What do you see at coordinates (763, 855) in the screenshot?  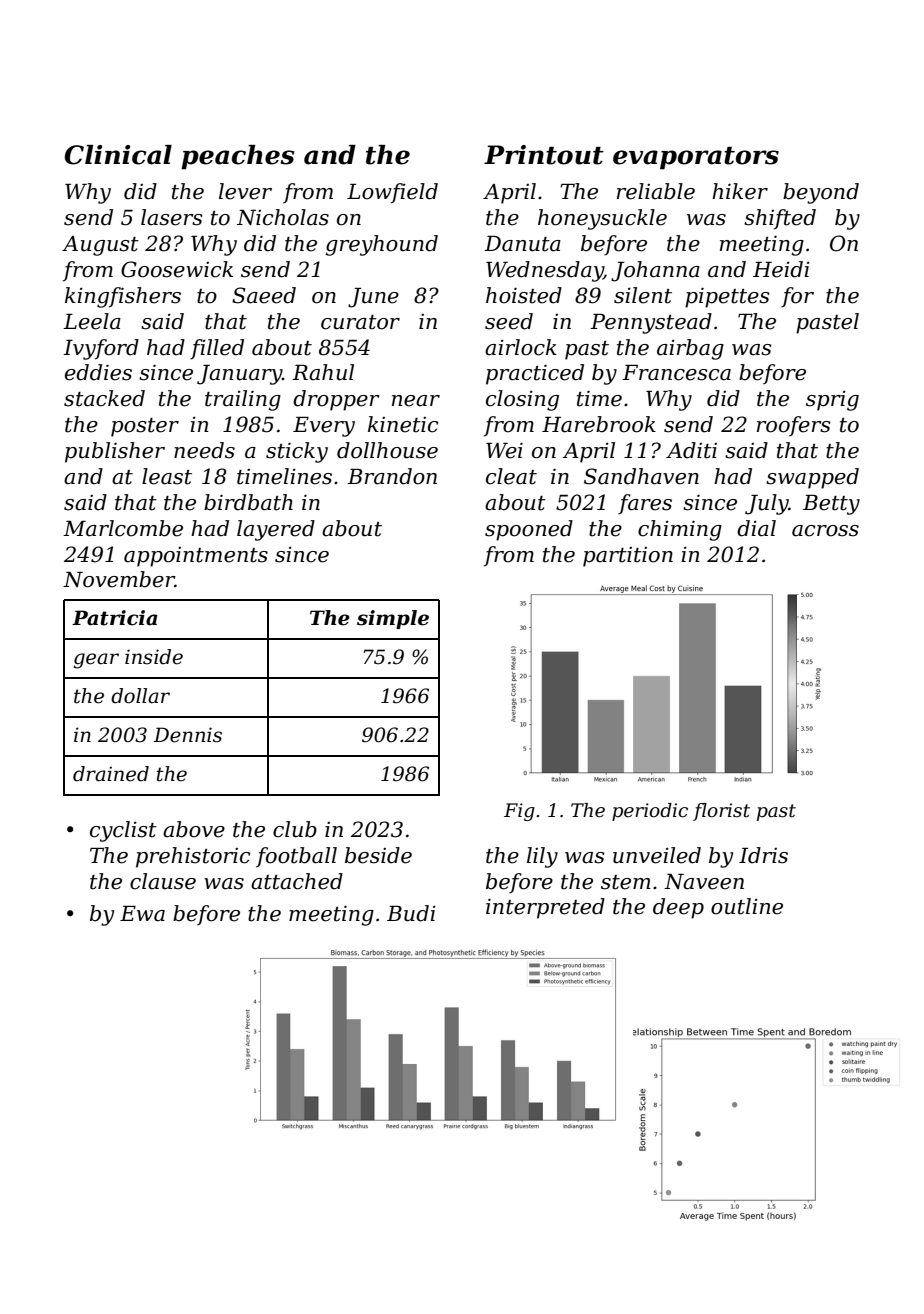 I see `Idris` at bounding box center [763, 855].
